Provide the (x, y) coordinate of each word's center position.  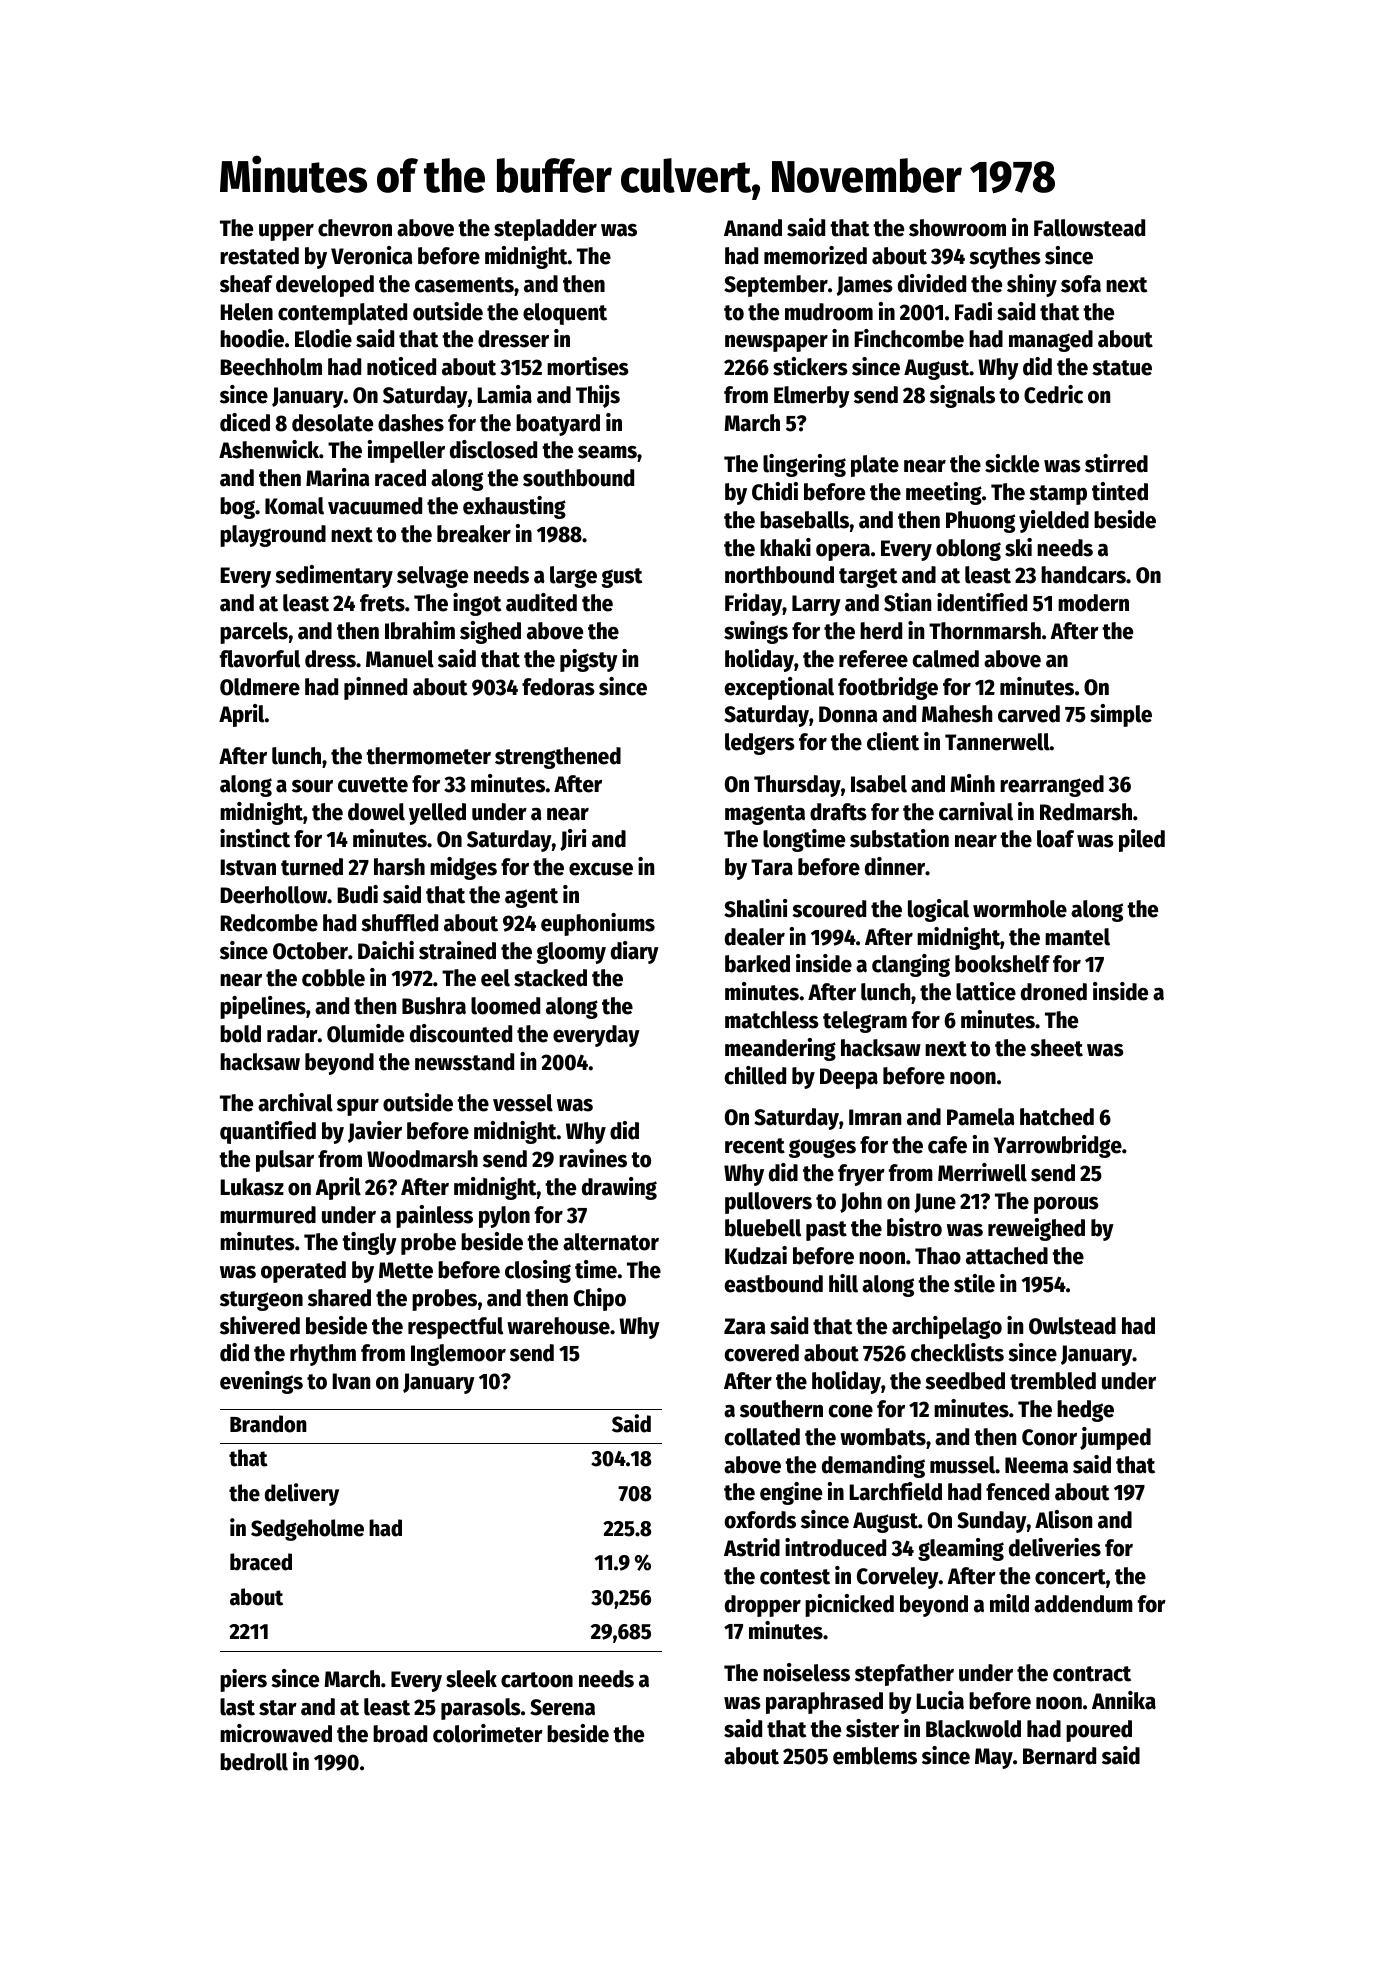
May (994, 1758)
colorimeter (488, 1733)
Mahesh (957, 714)
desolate (332, 423)
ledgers (760, 744)
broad (400, 1734)
